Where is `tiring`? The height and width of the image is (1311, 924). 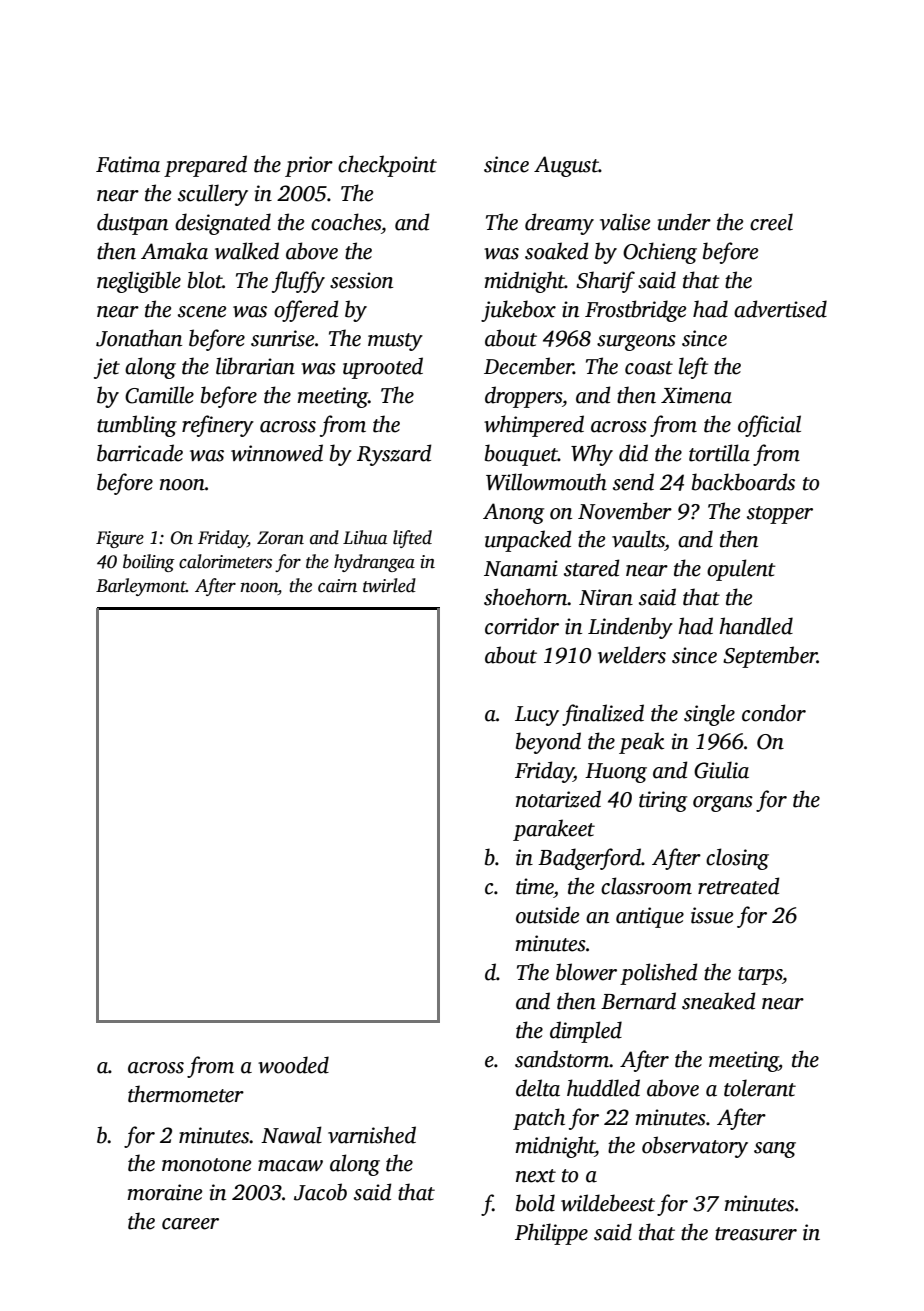 tiring is located at coordinates (663, 801).
